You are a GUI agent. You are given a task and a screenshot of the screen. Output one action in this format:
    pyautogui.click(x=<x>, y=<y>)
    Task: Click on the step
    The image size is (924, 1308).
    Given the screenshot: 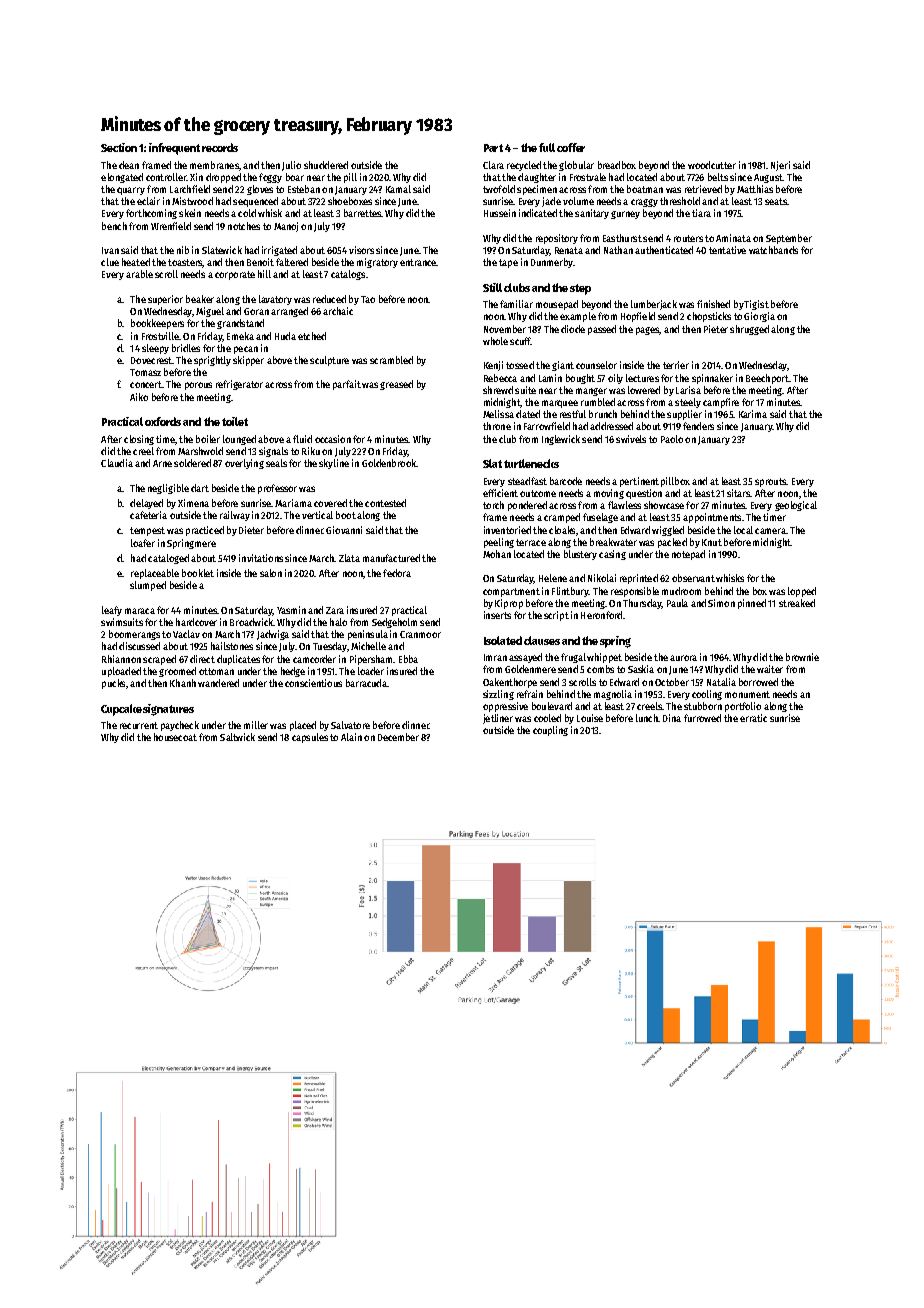 What is the action you would take?
    pyautogui.click(x=580, y=289)
